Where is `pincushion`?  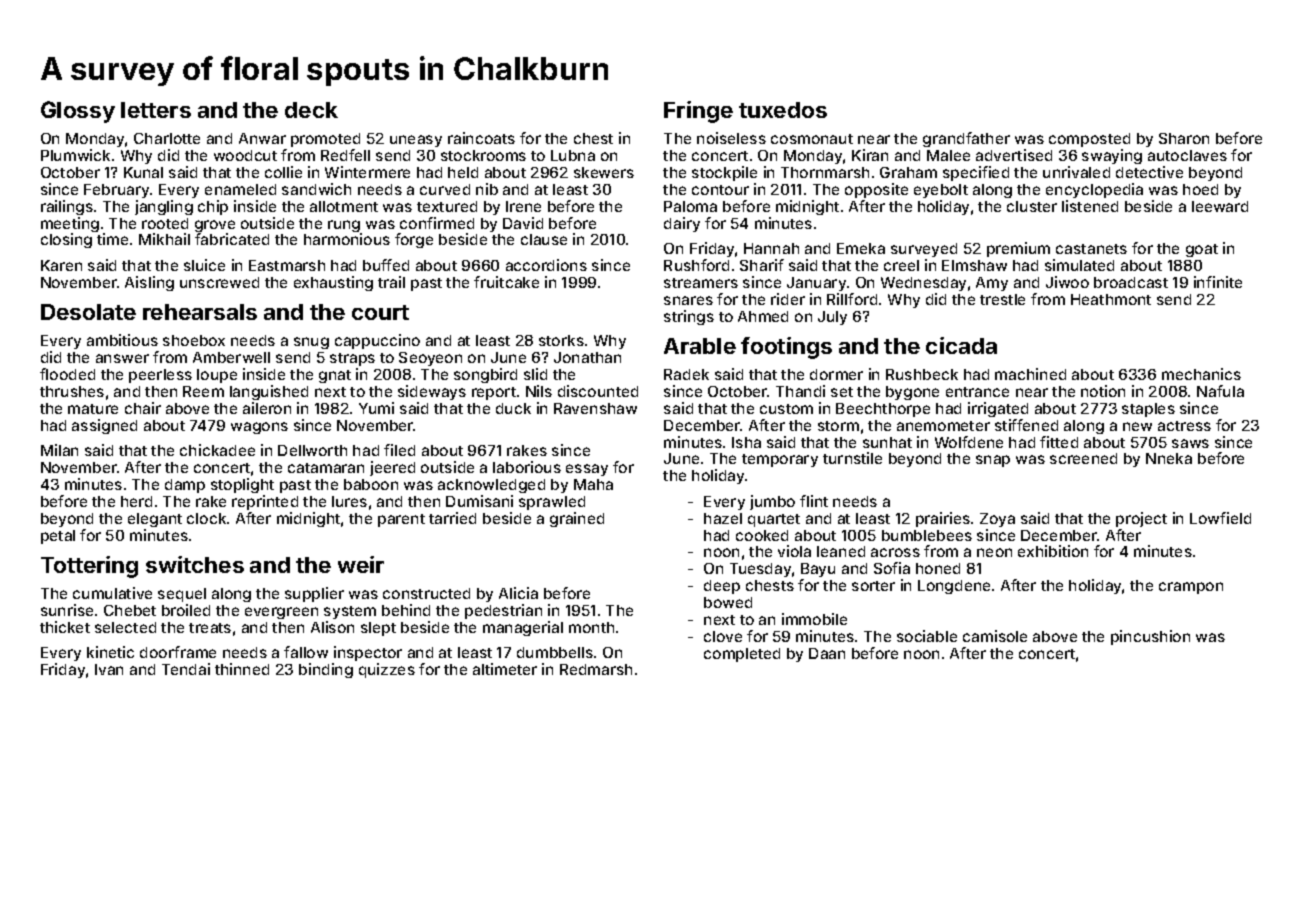
pincushion is located at coordinates (1150, 637).
